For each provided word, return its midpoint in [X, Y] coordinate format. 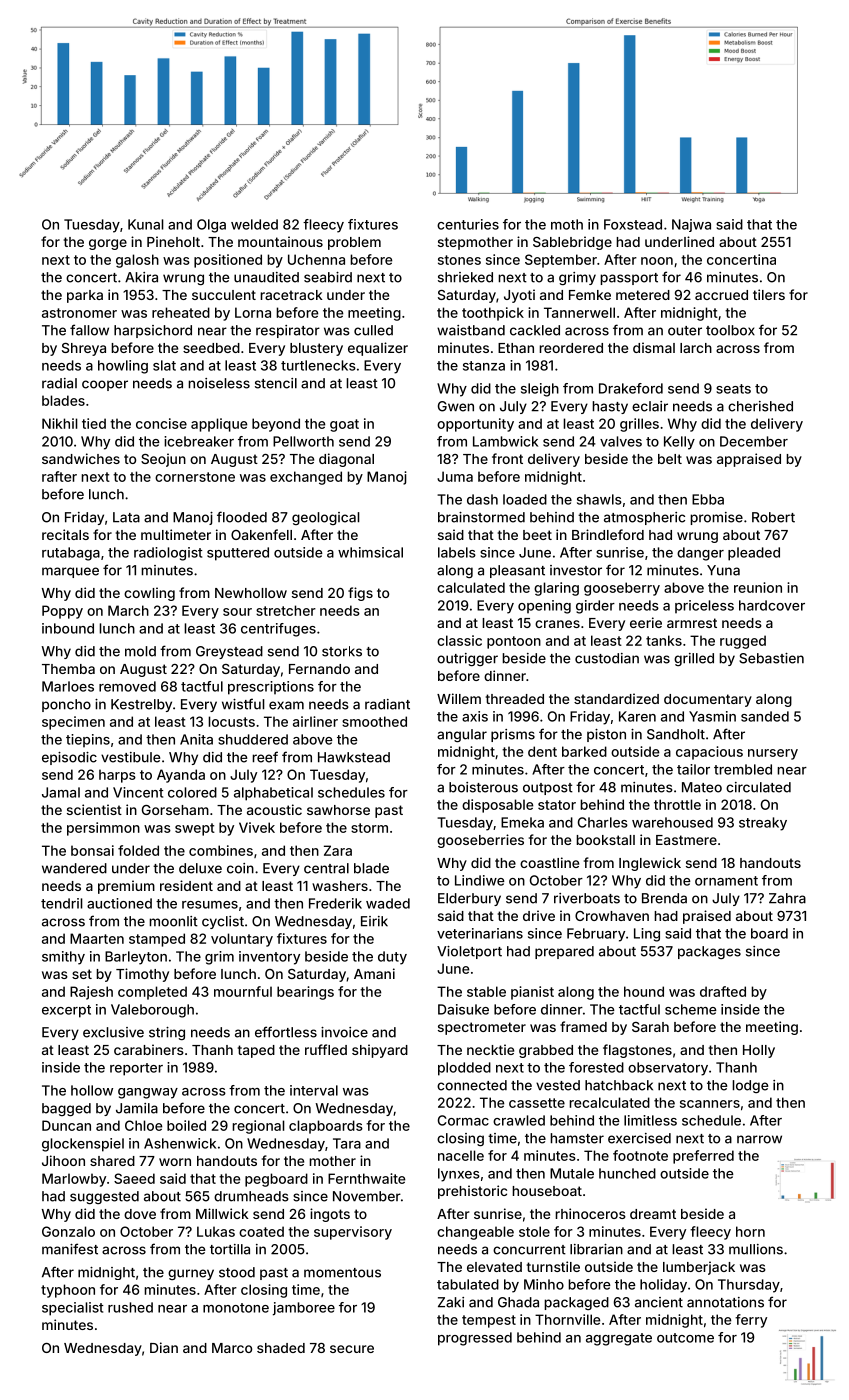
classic [459, 640]
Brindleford [608, 534]
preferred [703, 1157]
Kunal [146, 224]
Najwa [691, 225]
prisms [513, 735]
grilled [694, 659]
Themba [68, 669]
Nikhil [60, 423]
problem [354, 243]
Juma [455, 476]
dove [140, 1214]
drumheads [251, 1196]
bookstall [605, 840]
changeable [475, 1233]
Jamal [61, 792]
